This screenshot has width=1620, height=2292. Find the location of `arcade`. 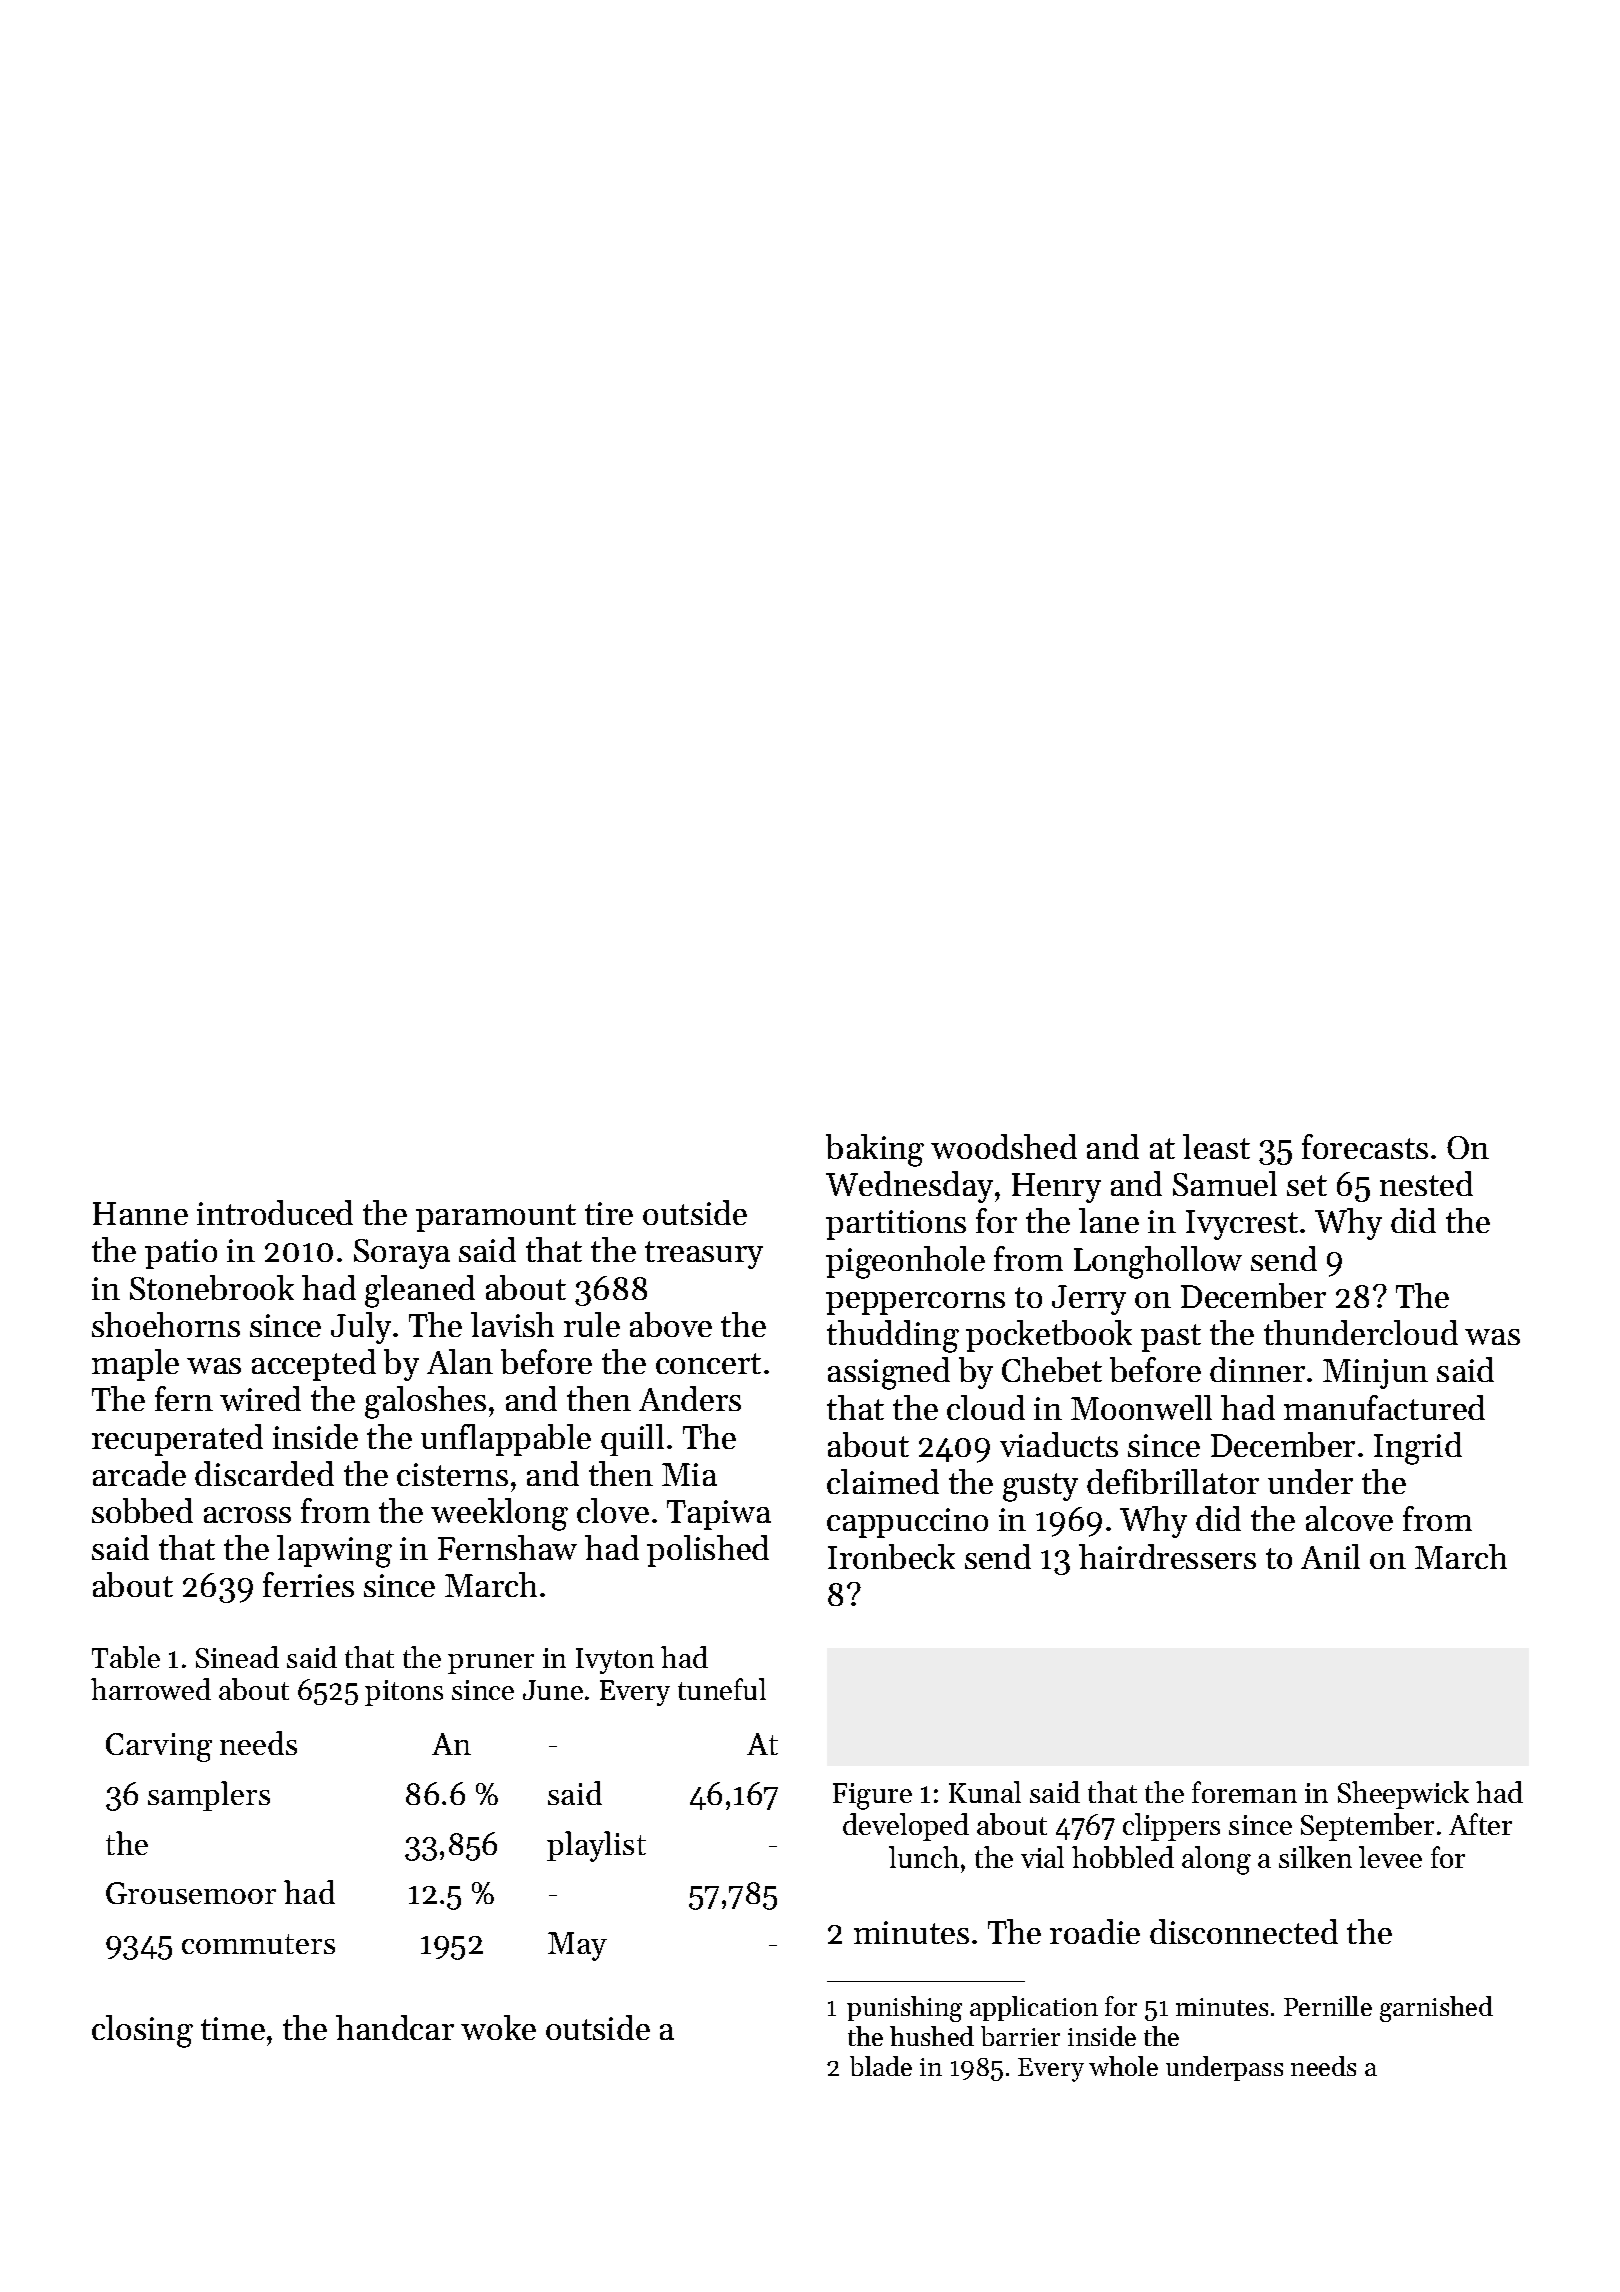

arcade is located at coordinates (139, 1473).
